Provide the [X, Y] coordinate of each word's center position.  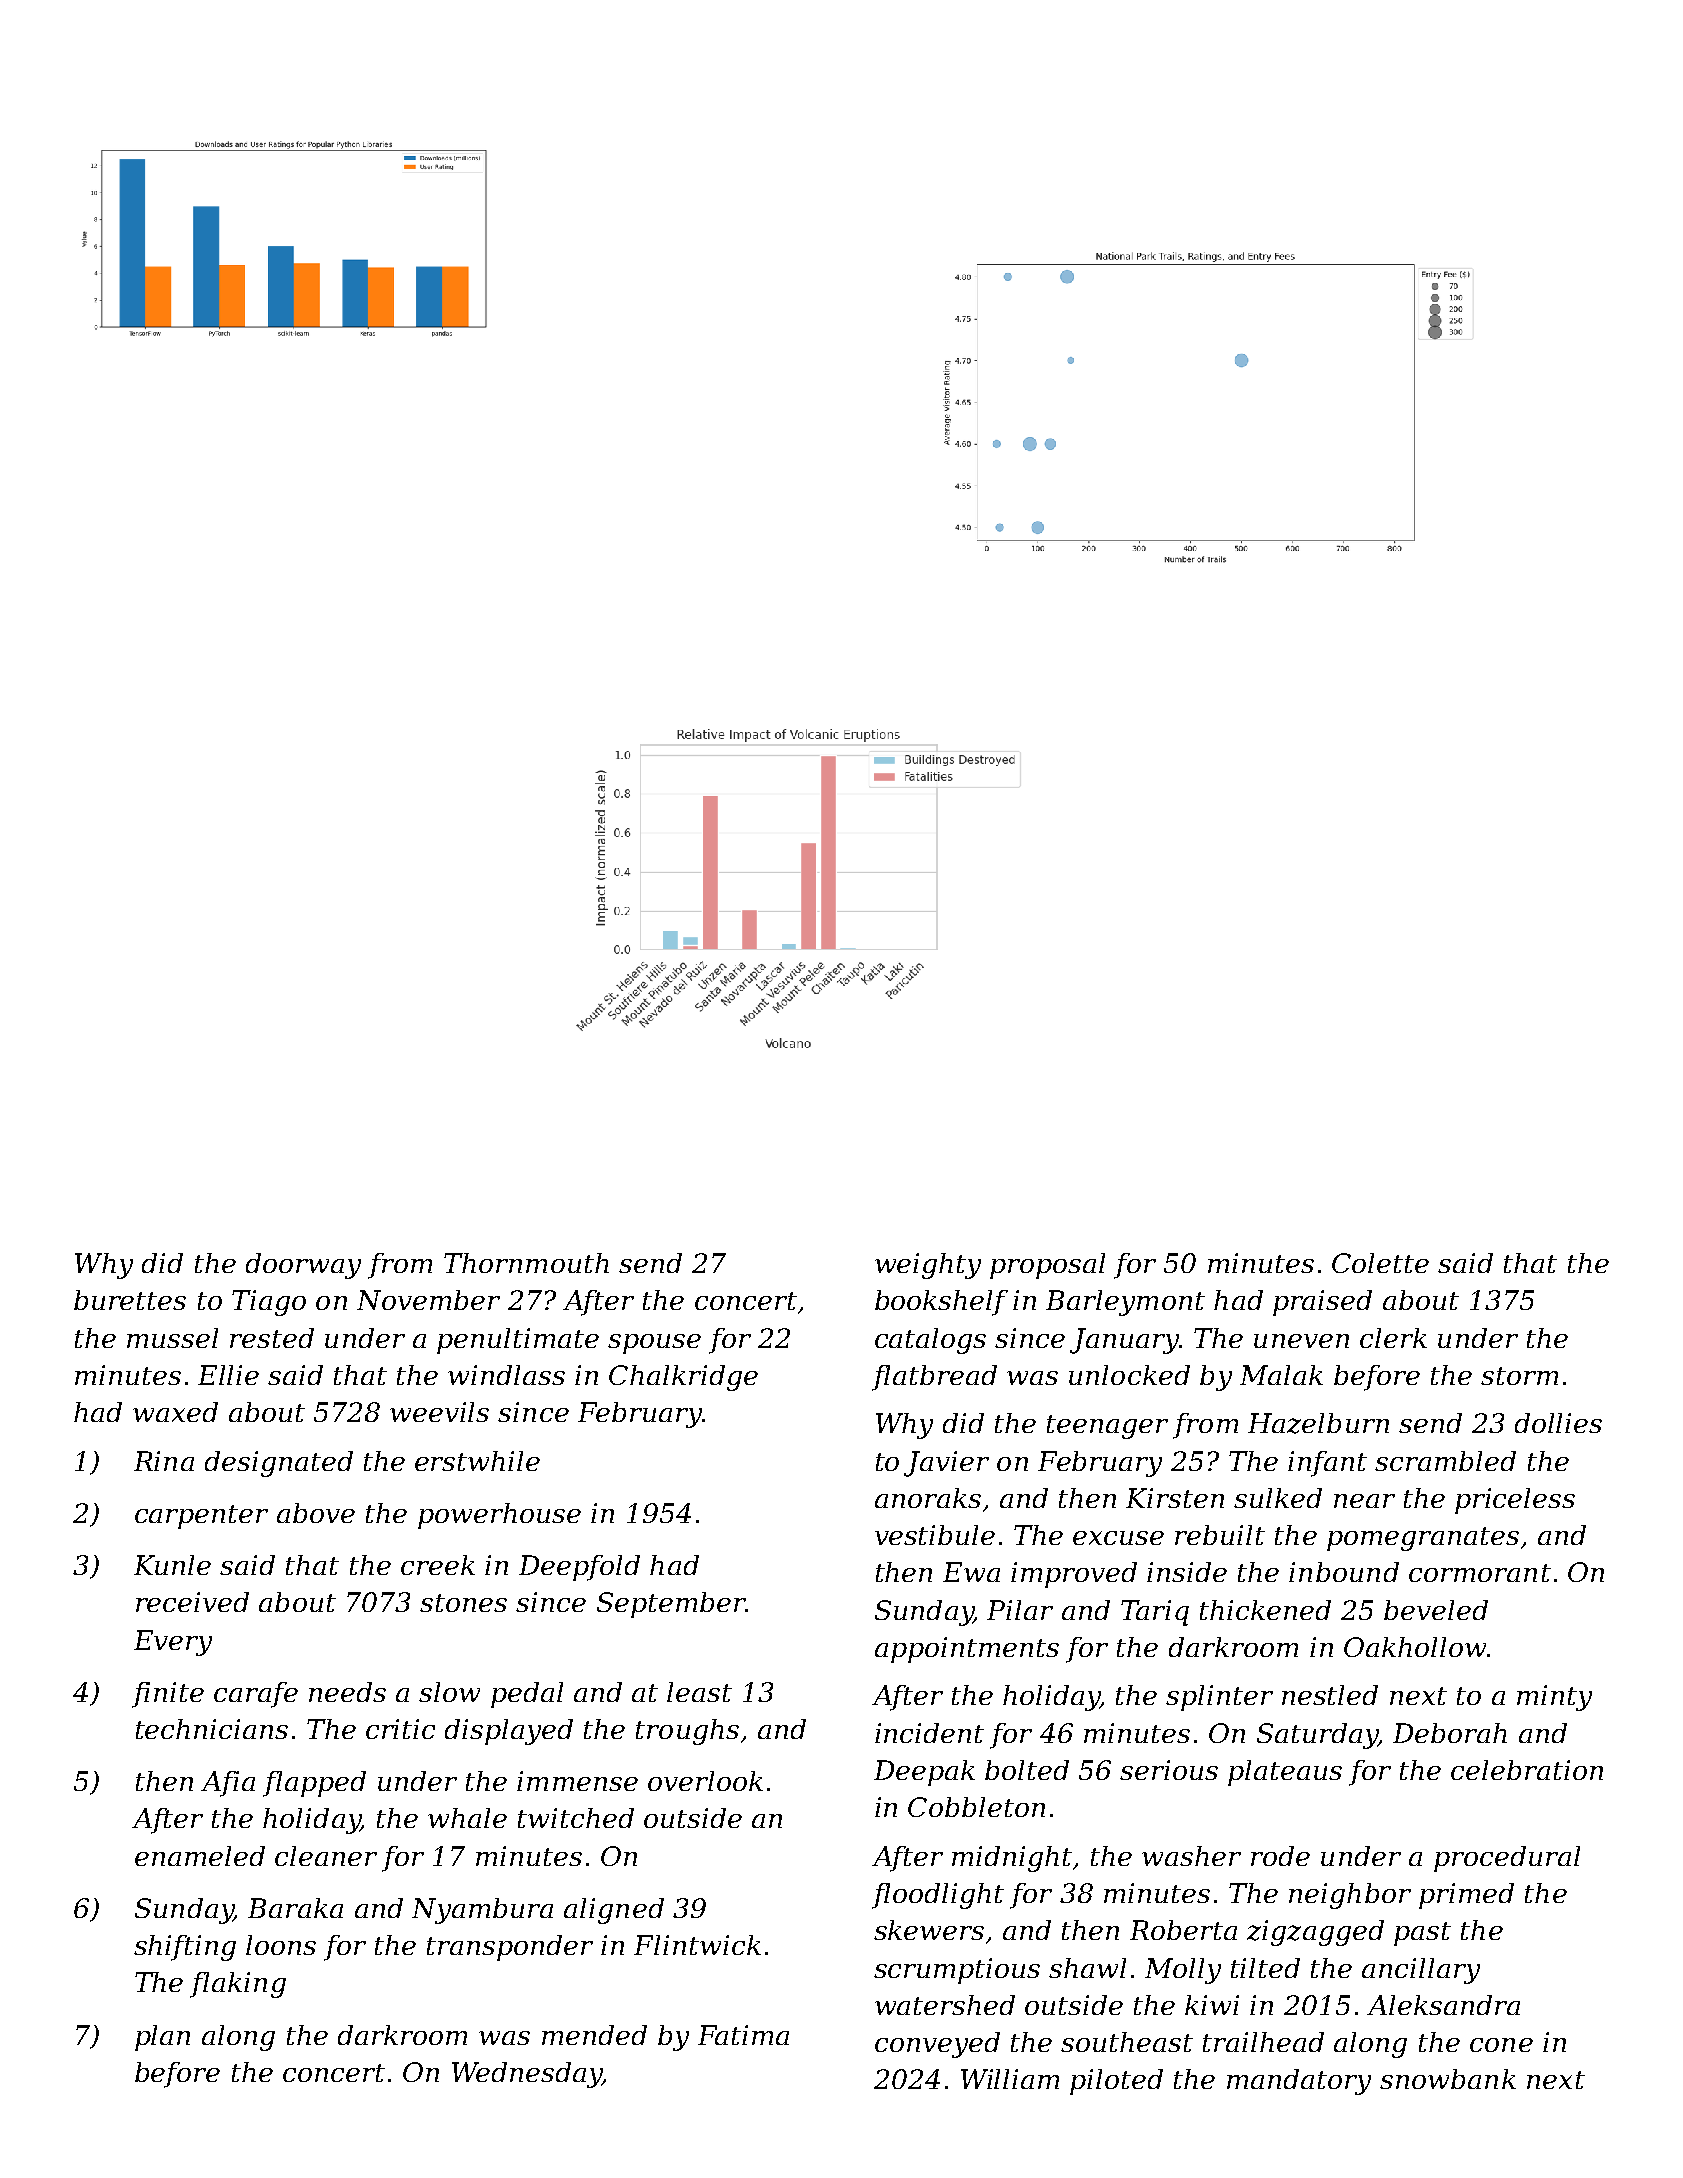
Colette [1380, 1263]
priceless [1515, 1501]
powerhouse [499, 1516]
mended [594, 2035]
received [192, 1602]
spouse [654, 1344]
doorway [303, 1266]
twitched [576, 1818]
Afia [228, 1784]
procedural [1507, 1859]
